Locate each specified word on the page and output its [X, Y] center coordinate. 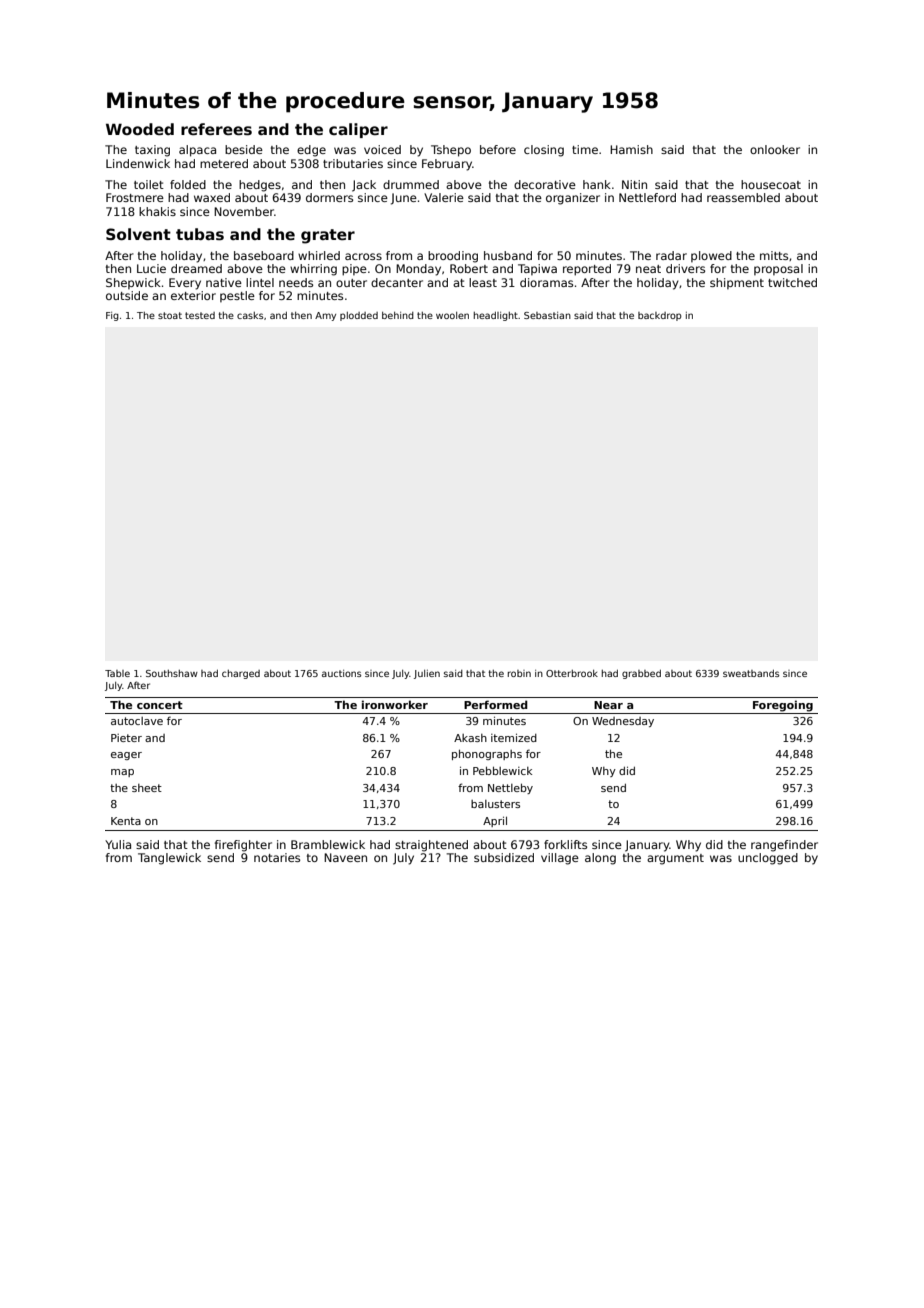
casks [250, 315]
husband [508, 255]
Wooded [140, 129]
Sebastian [547, 315]
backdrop [660, 316]
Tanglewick [169, 859]
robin [519, 673]
